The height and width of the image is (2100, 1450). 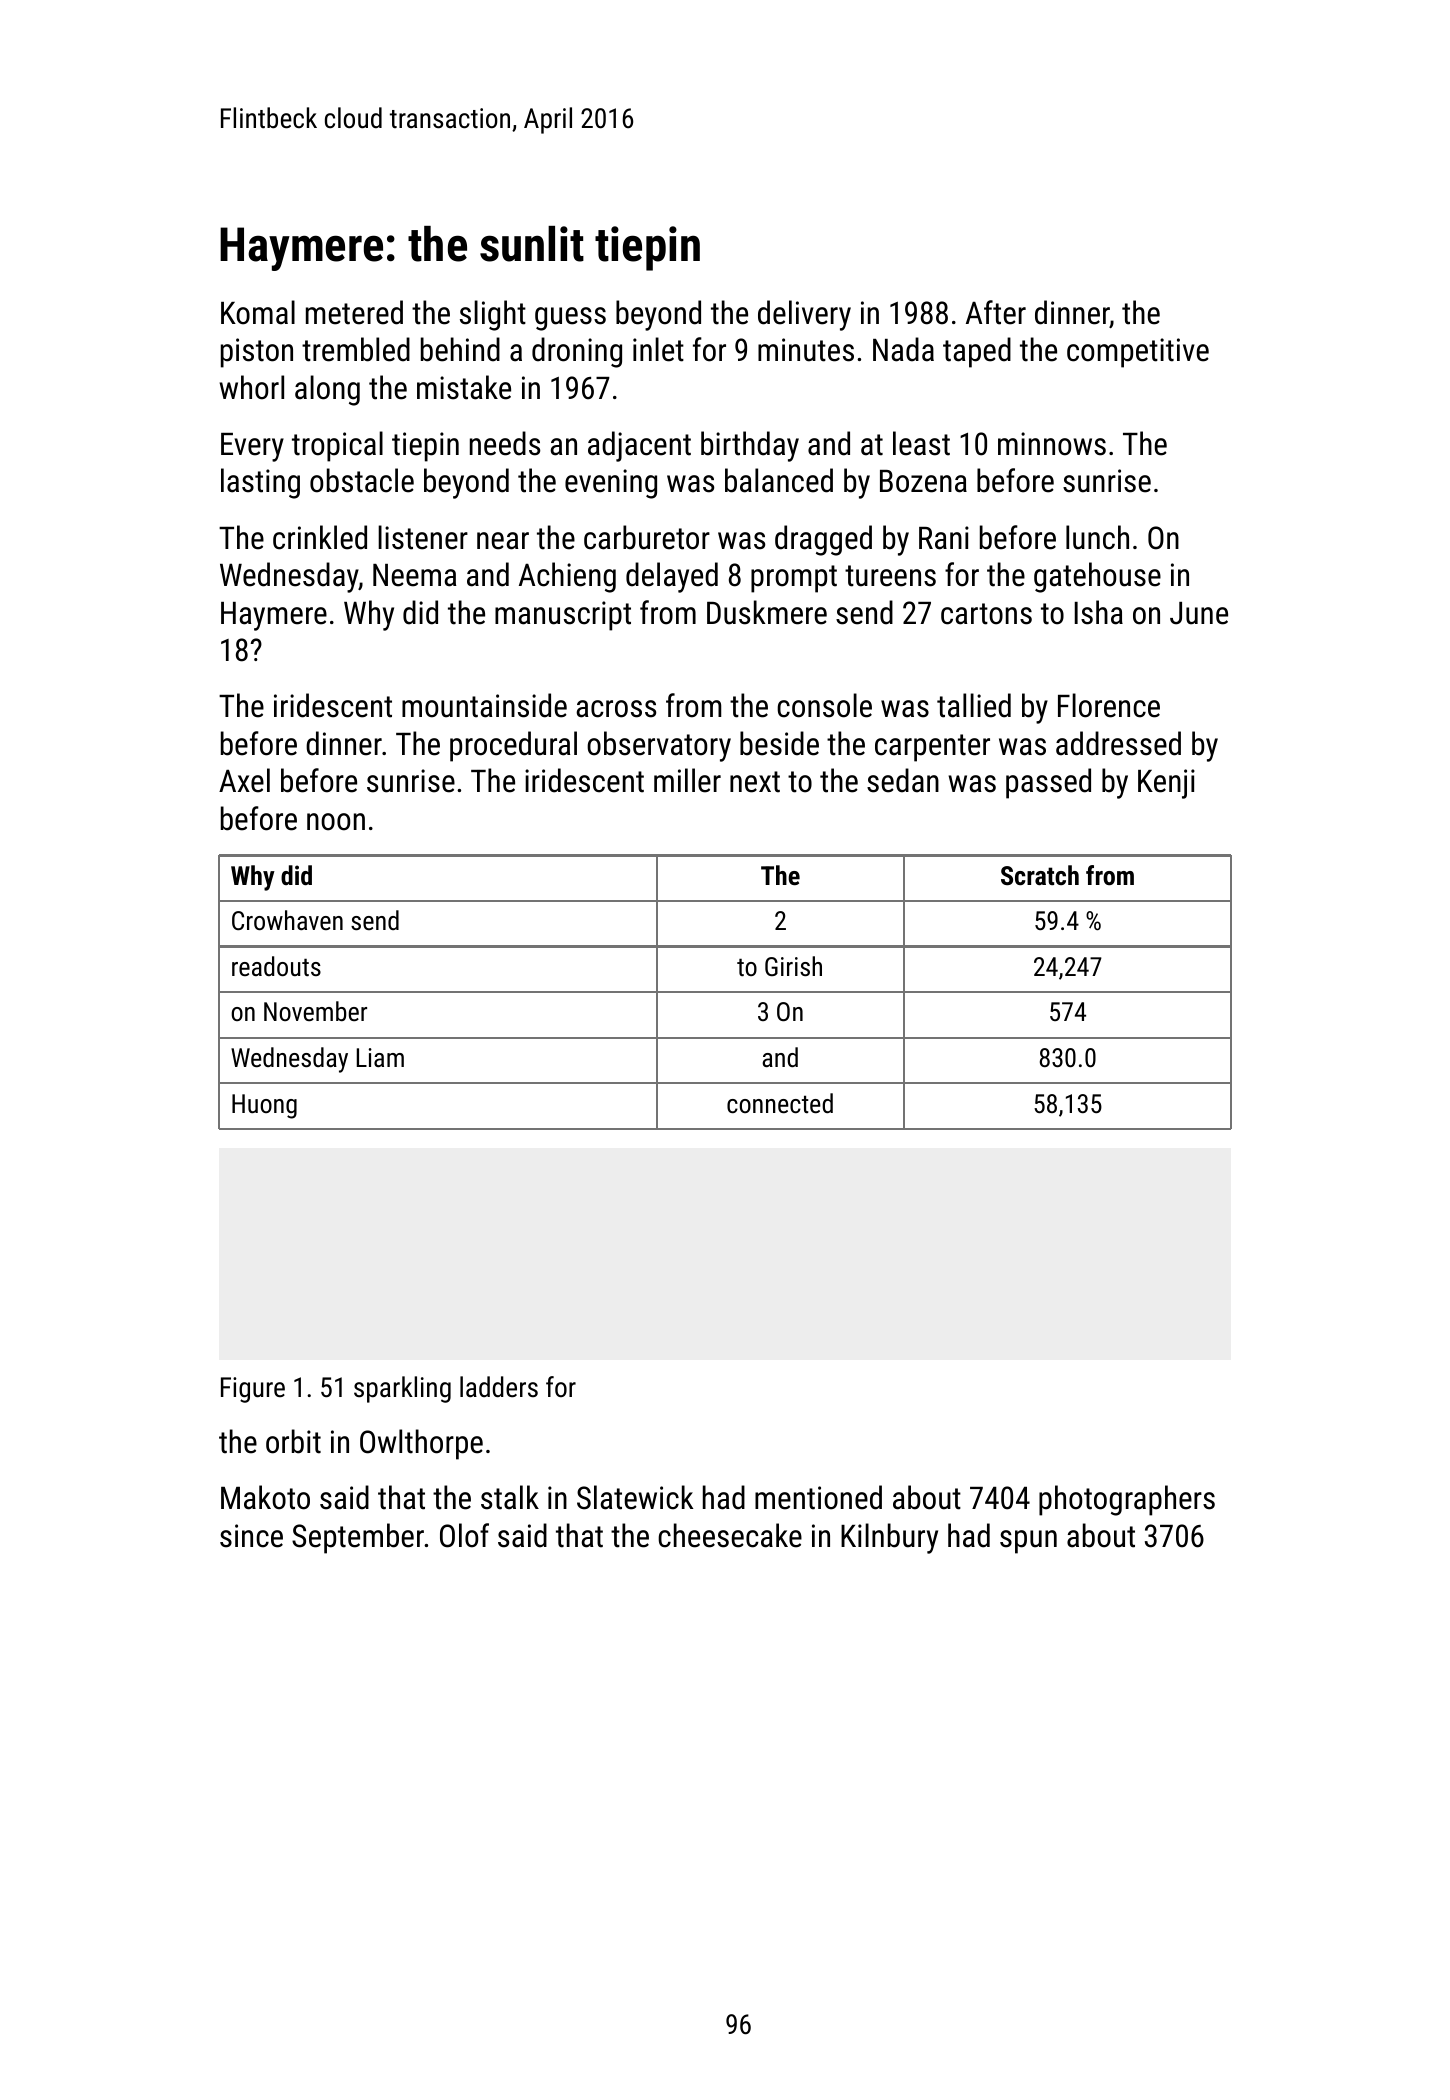 I want to click on Komal, so click(x=258, y=312).
